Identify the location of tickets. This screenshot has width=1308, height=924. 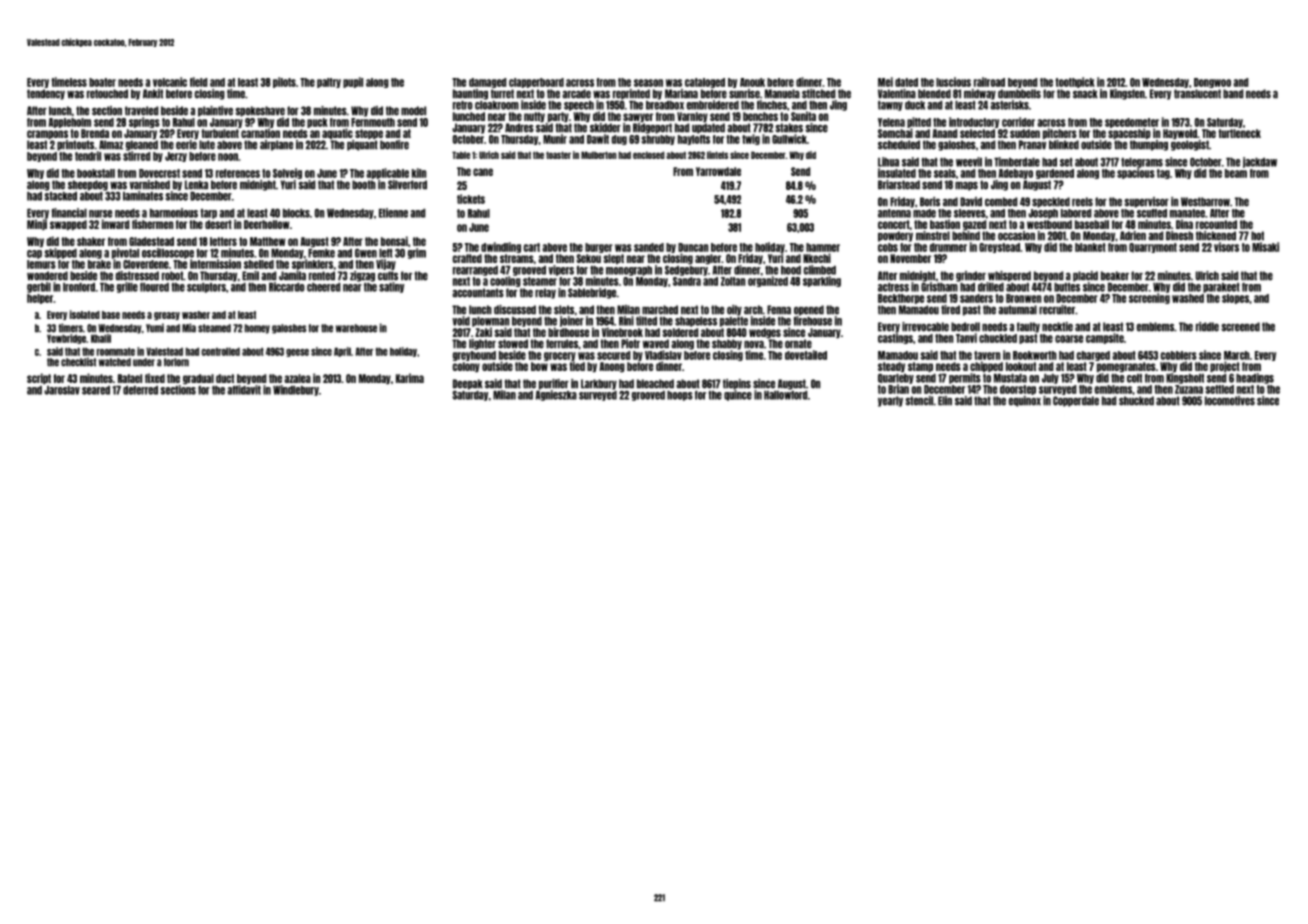
(471, 199).
